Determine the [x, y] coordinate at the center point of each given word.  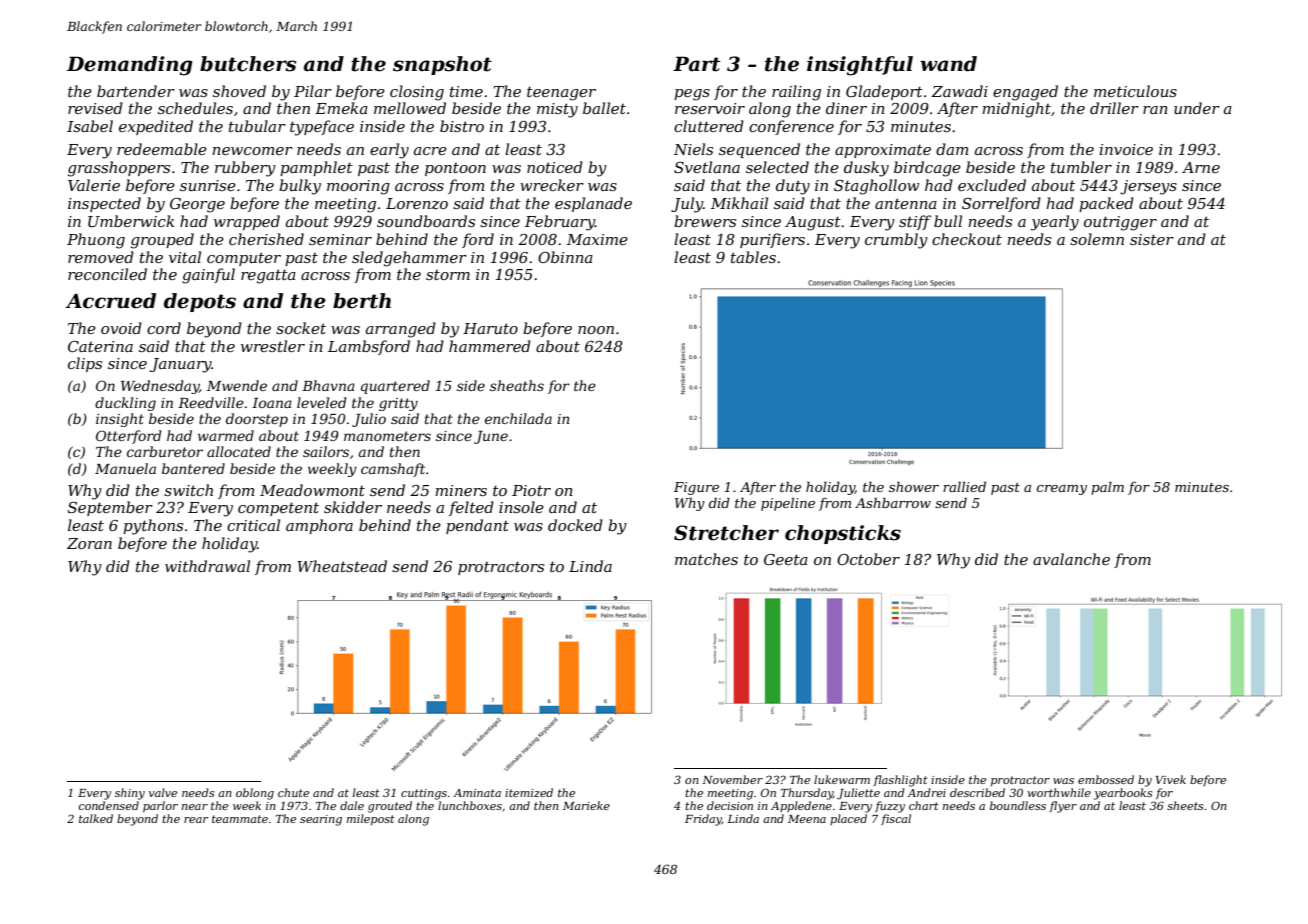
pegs [692, 95]
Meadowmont [312, 490]
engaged [1025, 93]
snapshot [442, 65]
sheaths [517, 385]
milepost [371, 820]
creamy [1062, 490]
